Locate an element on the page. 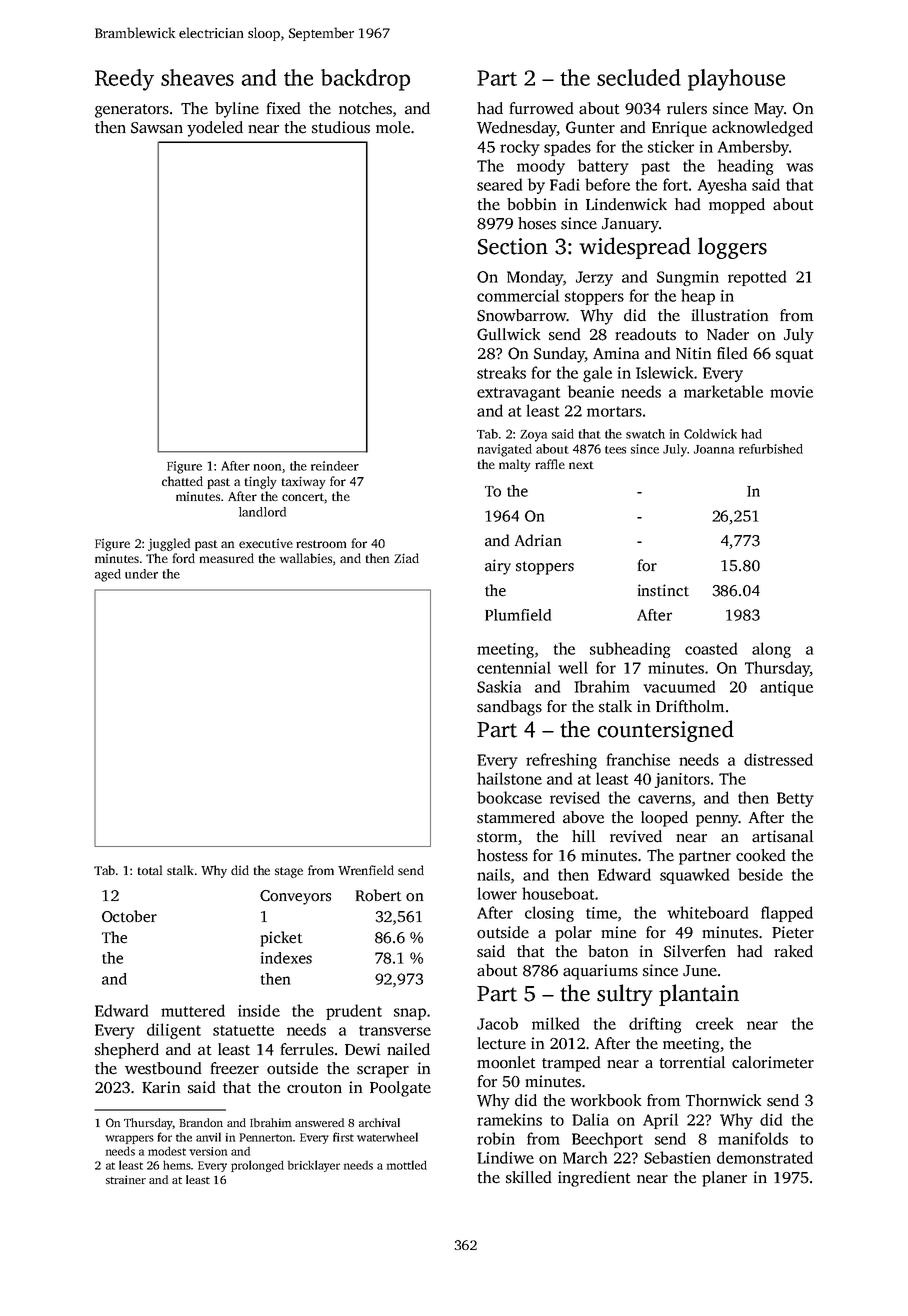 This image has height=1316, width=908. mottled is located at coordinates (407, 1165).
